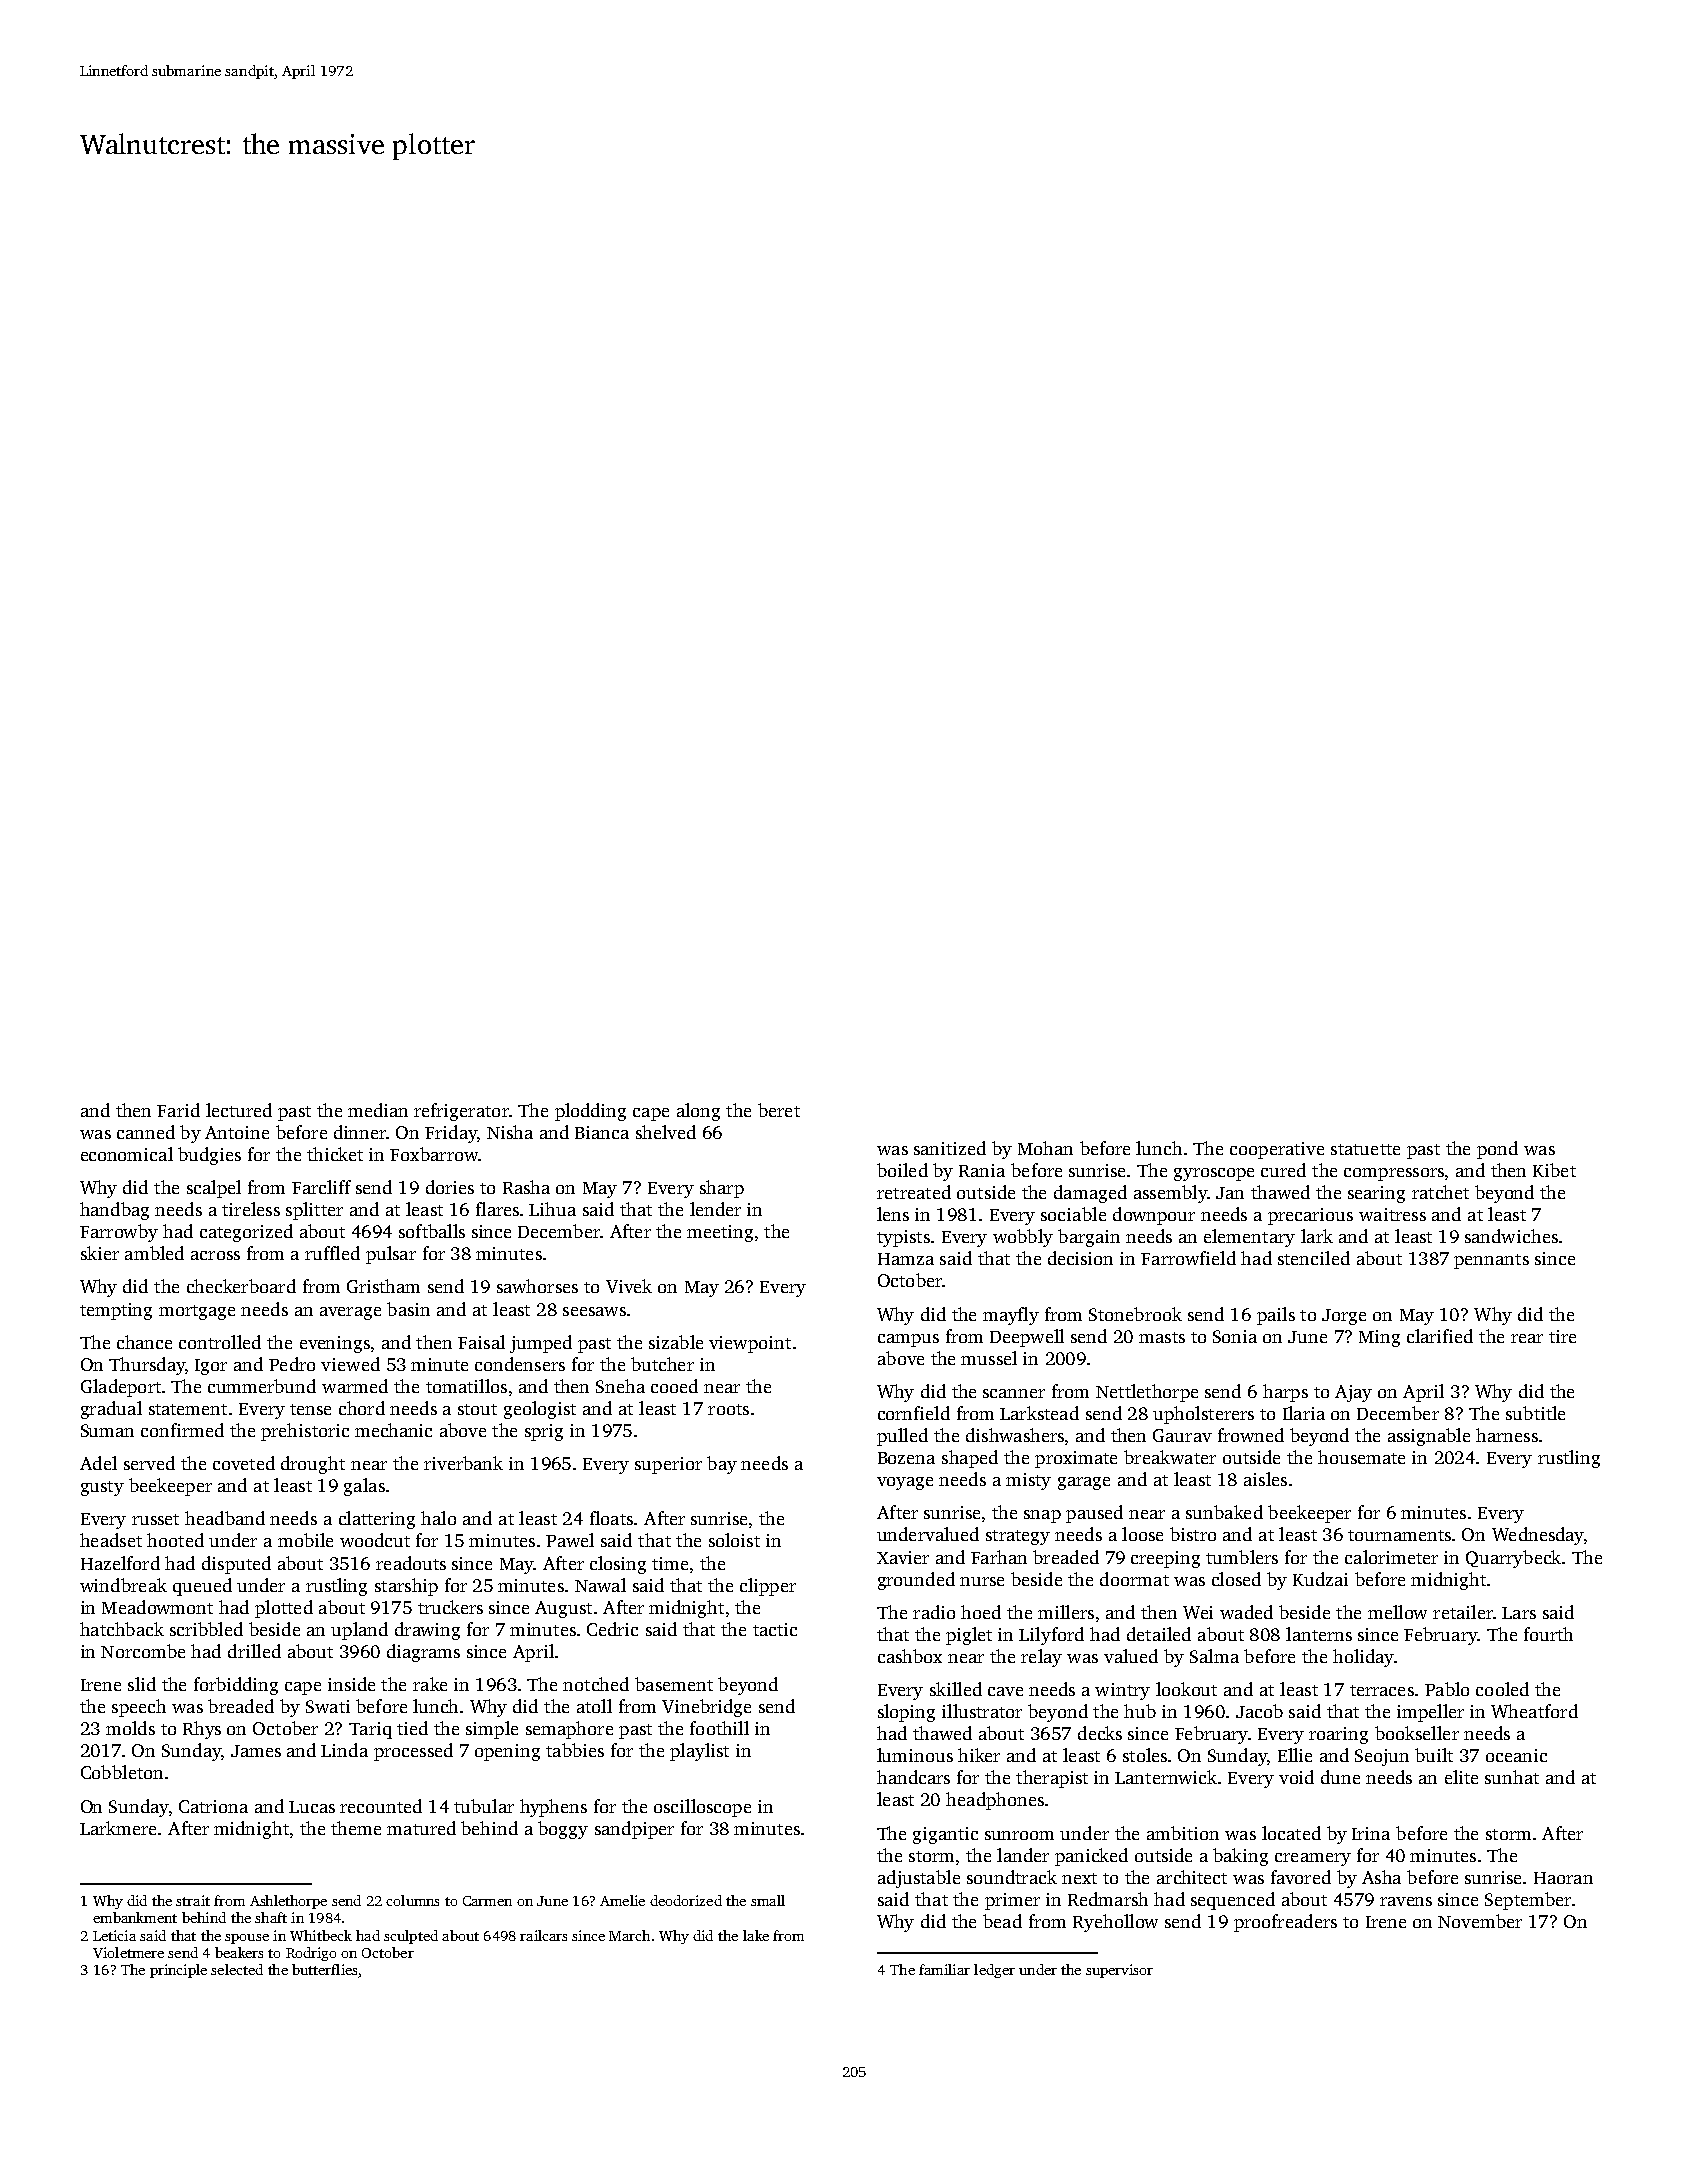 This document has height=2178, width=1683. I want to click on handbag, so click(114, 1211).
